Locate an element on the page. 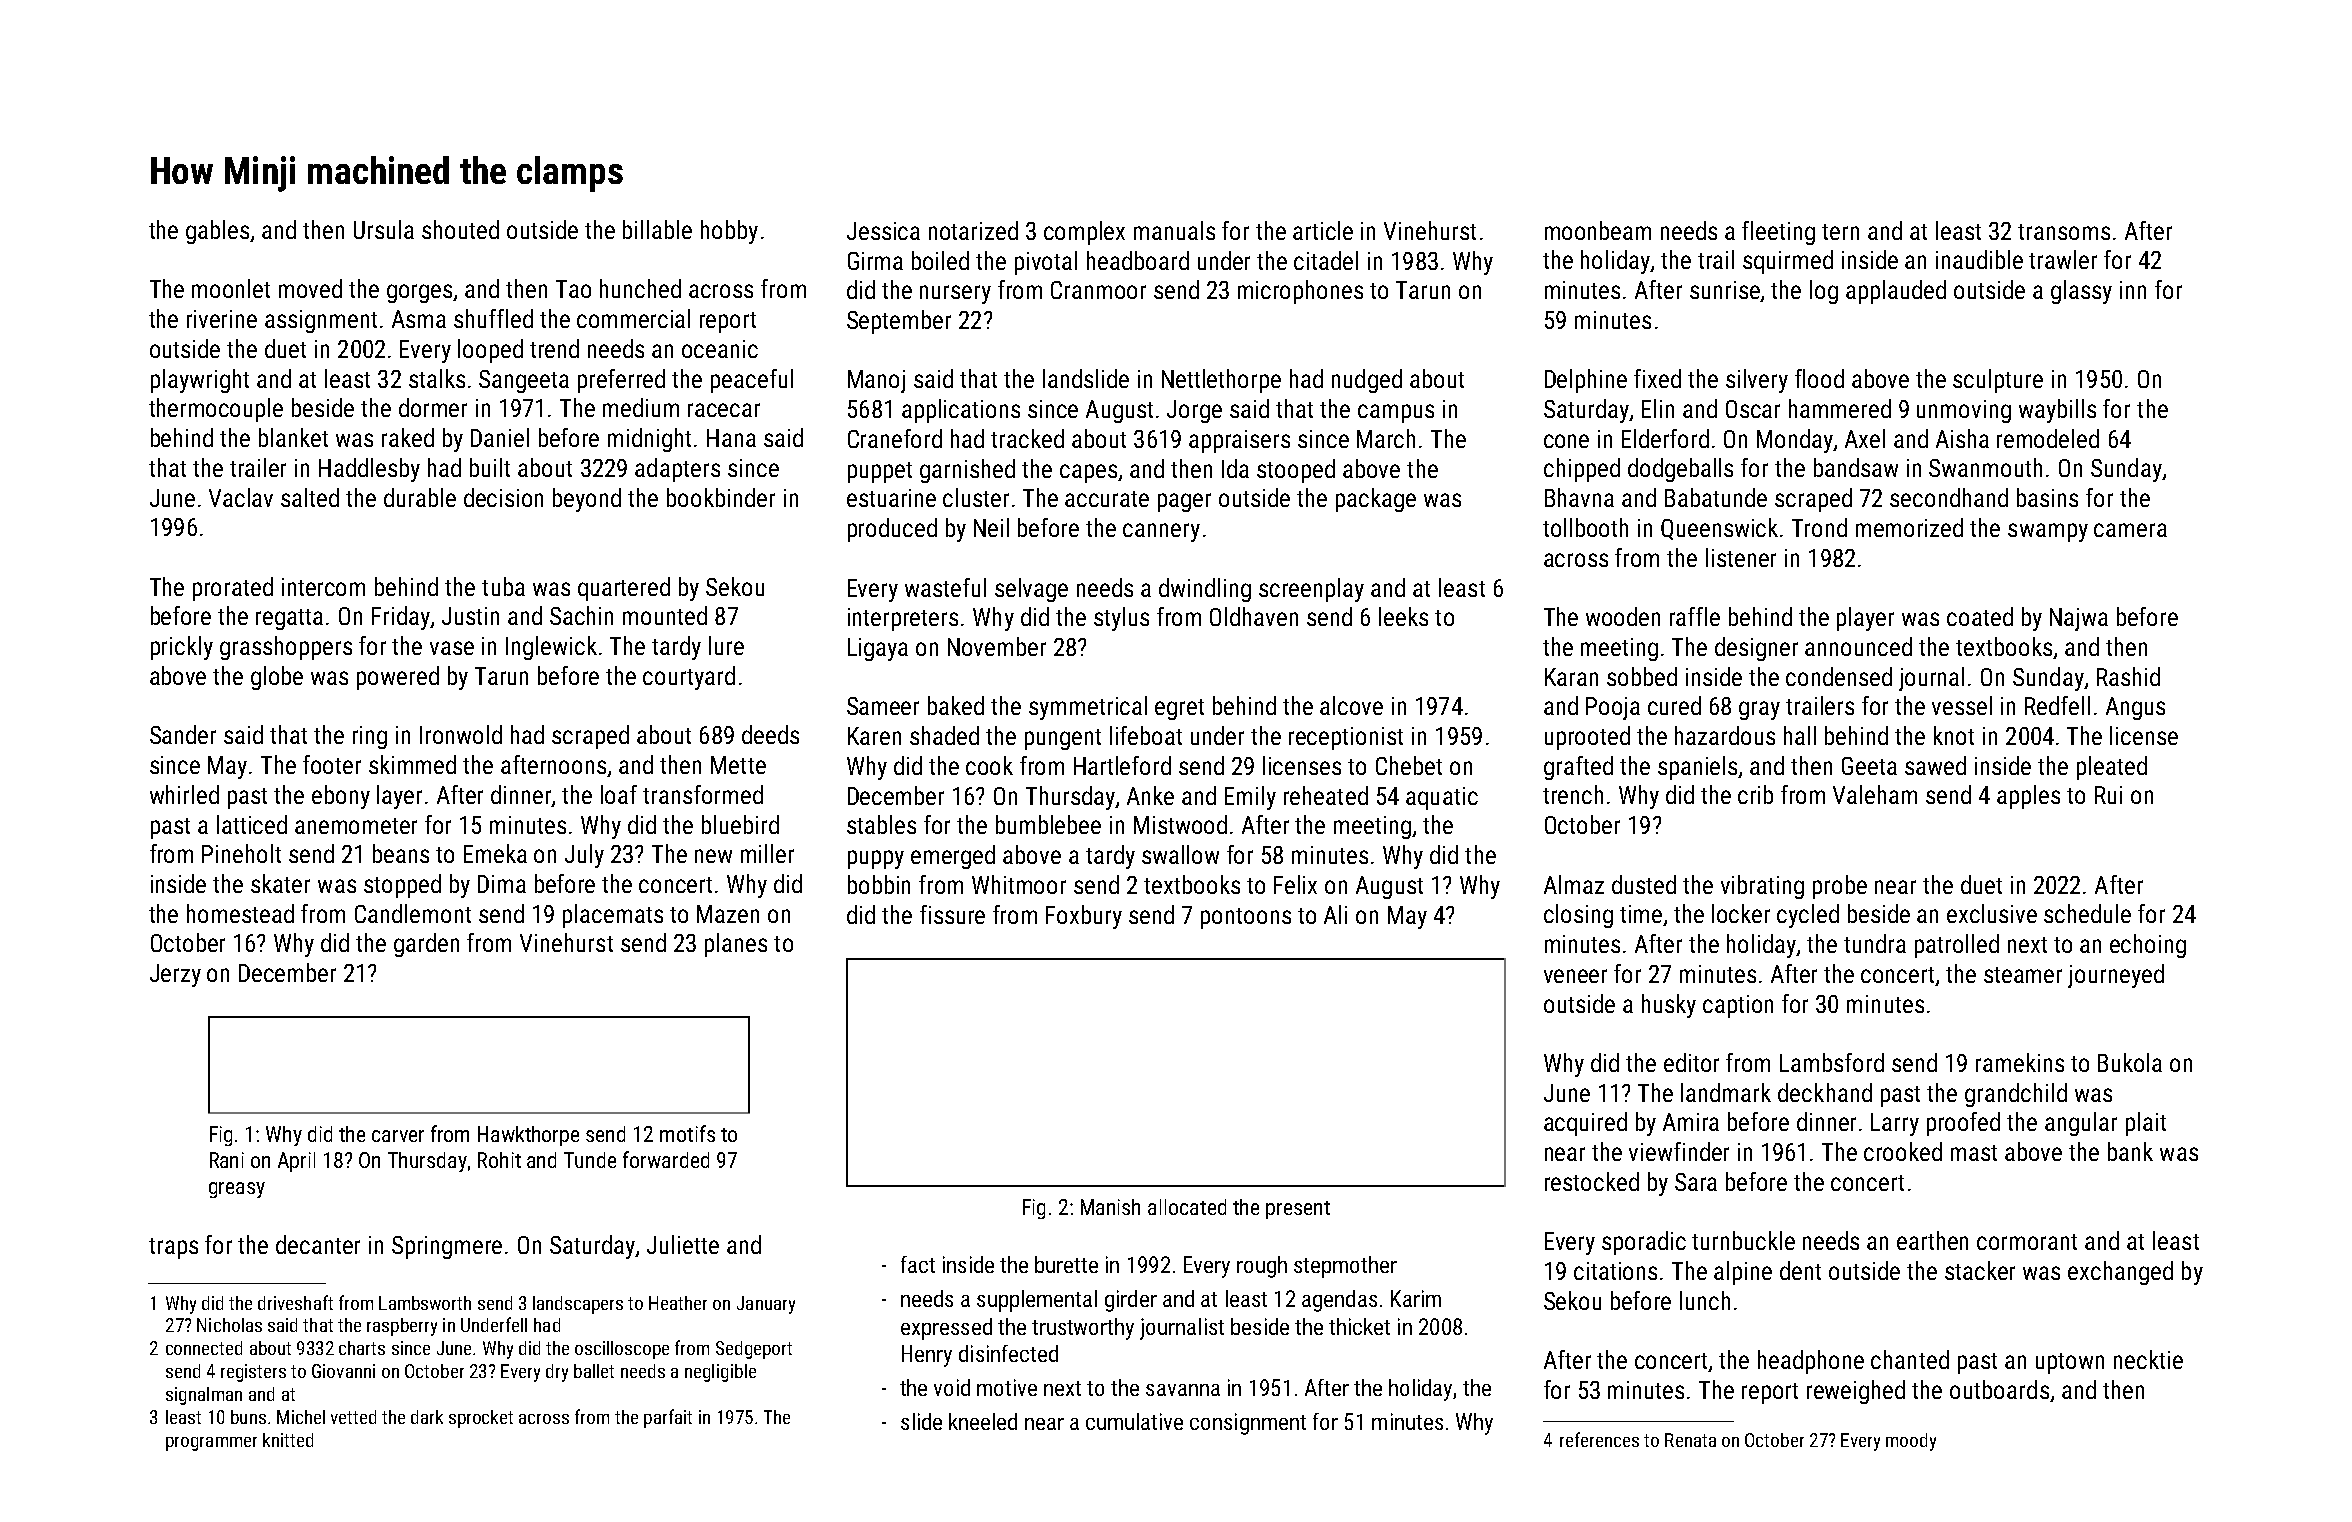 The width and height of the image is (2352, 1522). Bukola is located at coordinates (2130, 1062).
